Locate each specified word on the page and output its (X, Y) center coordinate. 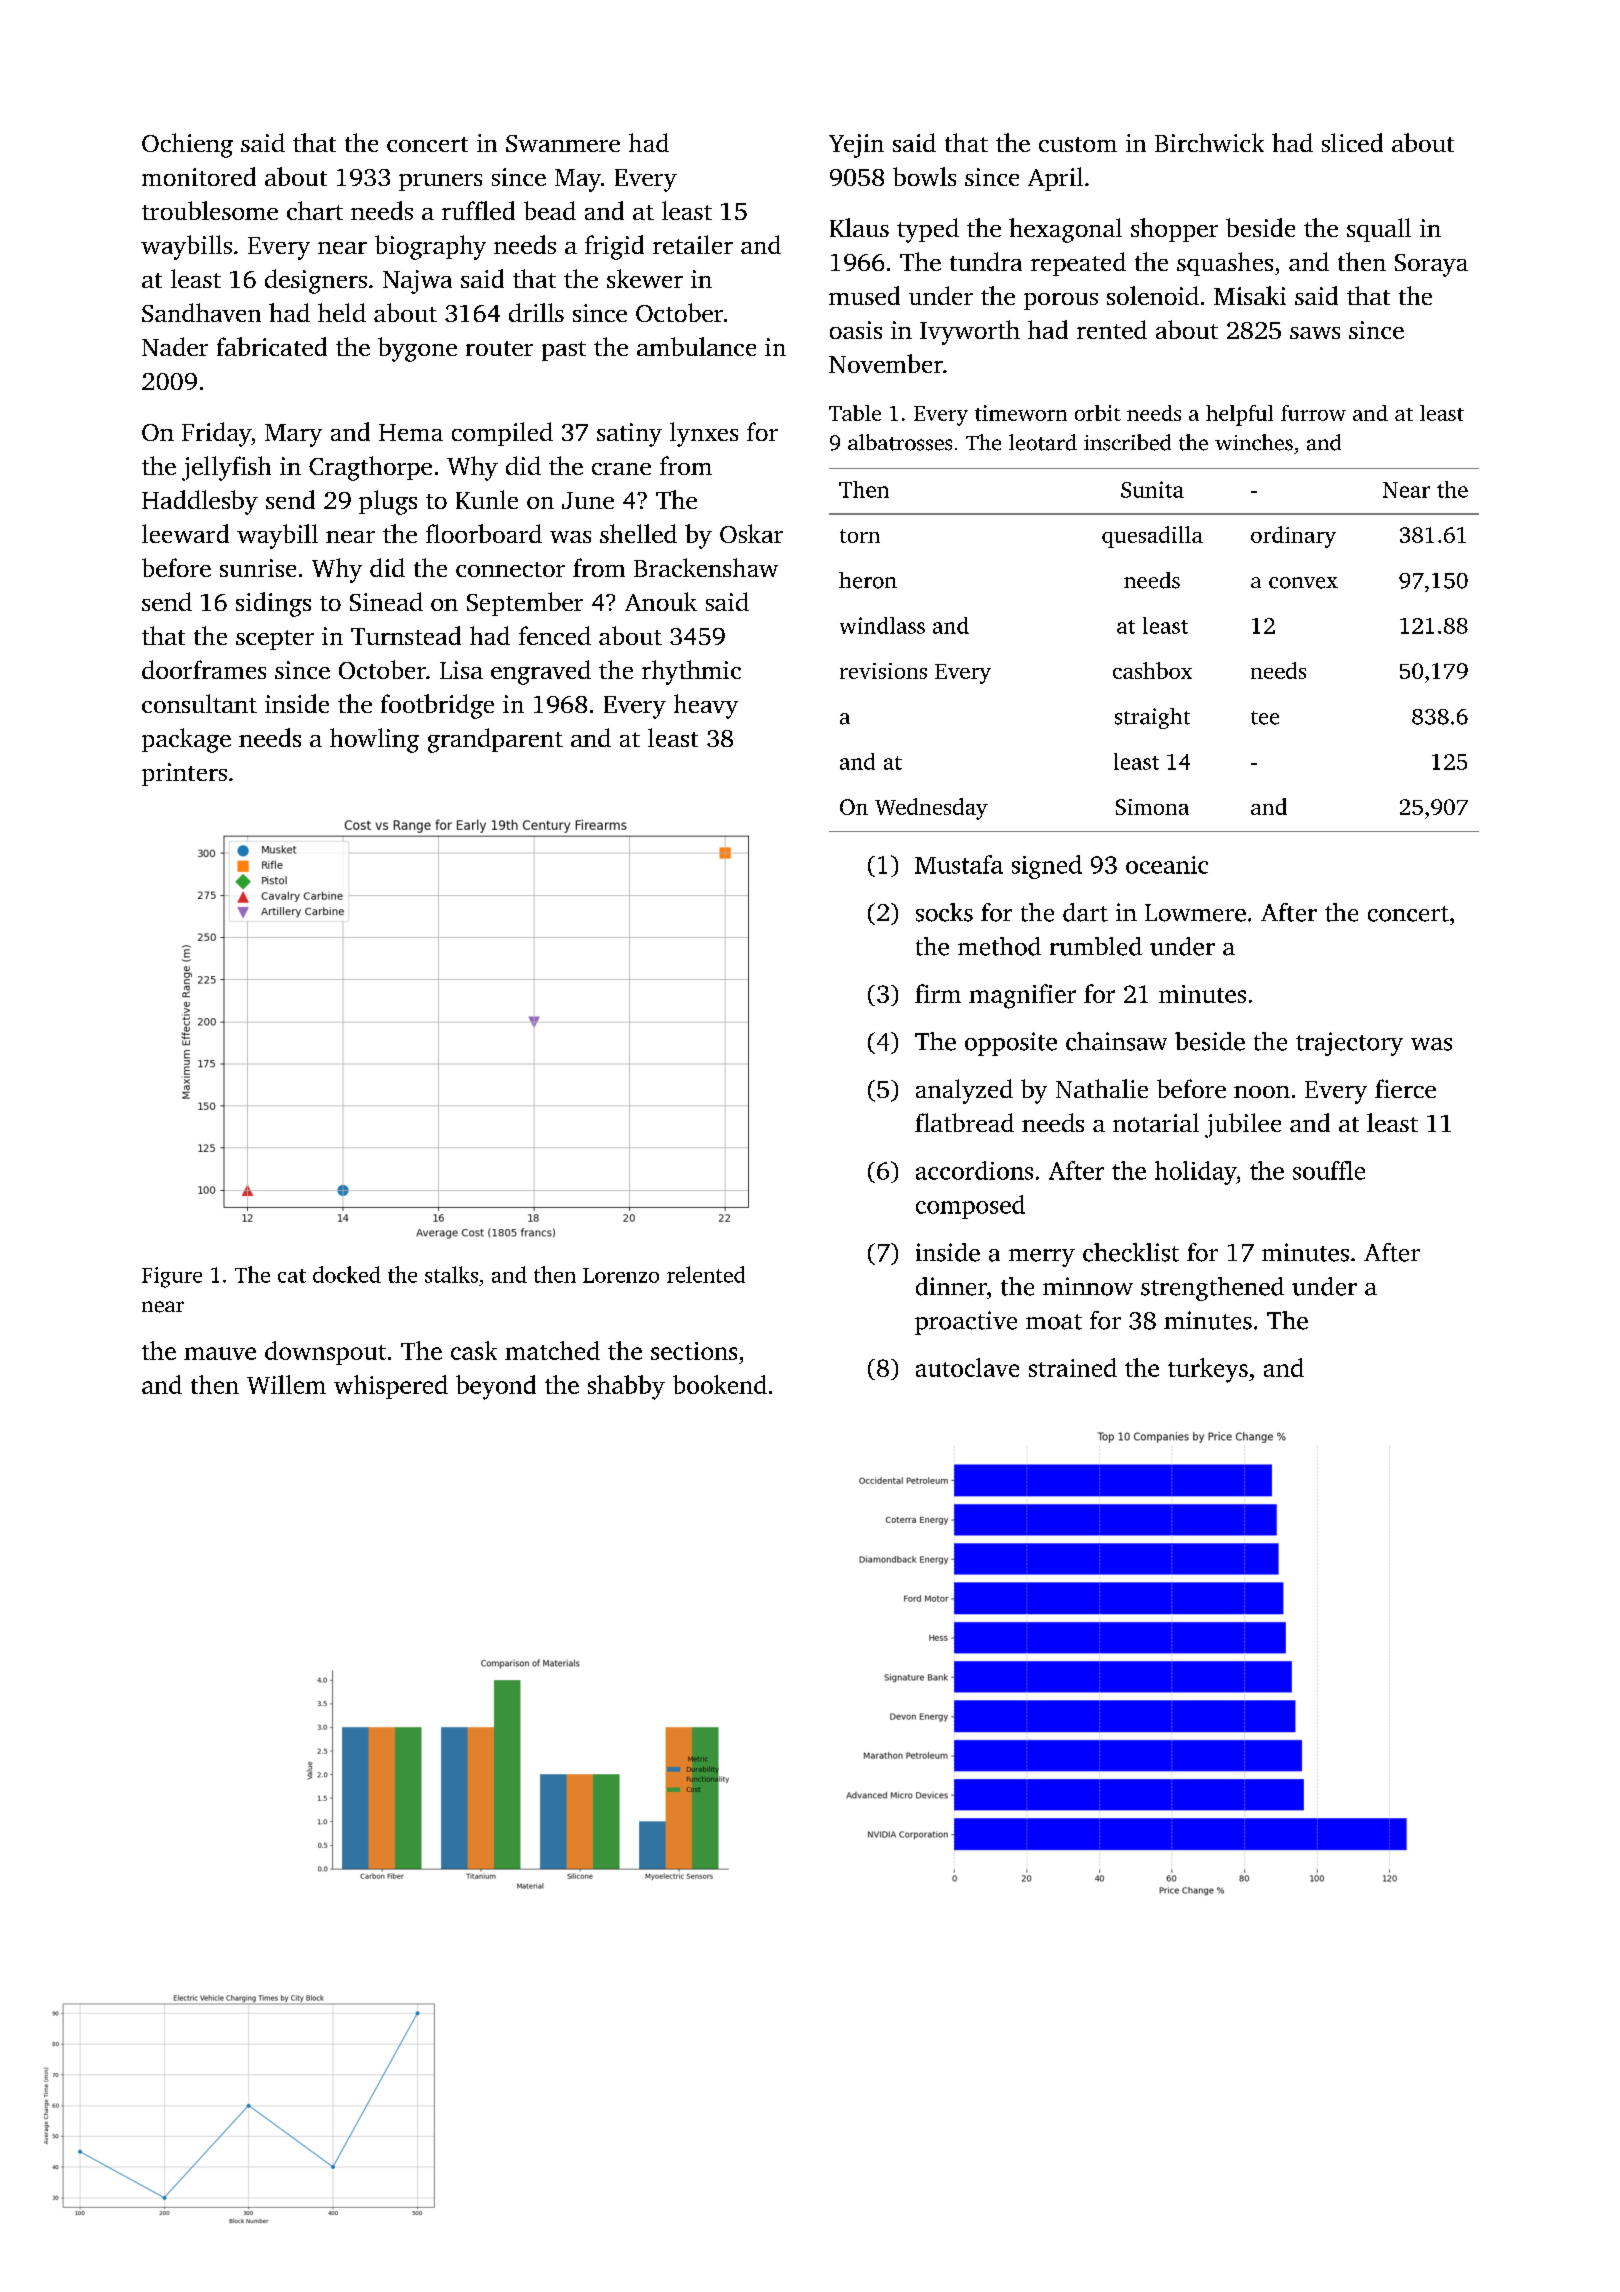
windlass (882, 625)
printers (184, 774)
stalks (451, 1274)
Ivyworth (970, 332)
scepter (275, 640)
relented (706, 1274)
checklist (1131, 1252)
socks (944, 912)
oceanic (1167, 865)
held (342, 312)
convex (1303, 583)
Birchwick (1209, 142)
